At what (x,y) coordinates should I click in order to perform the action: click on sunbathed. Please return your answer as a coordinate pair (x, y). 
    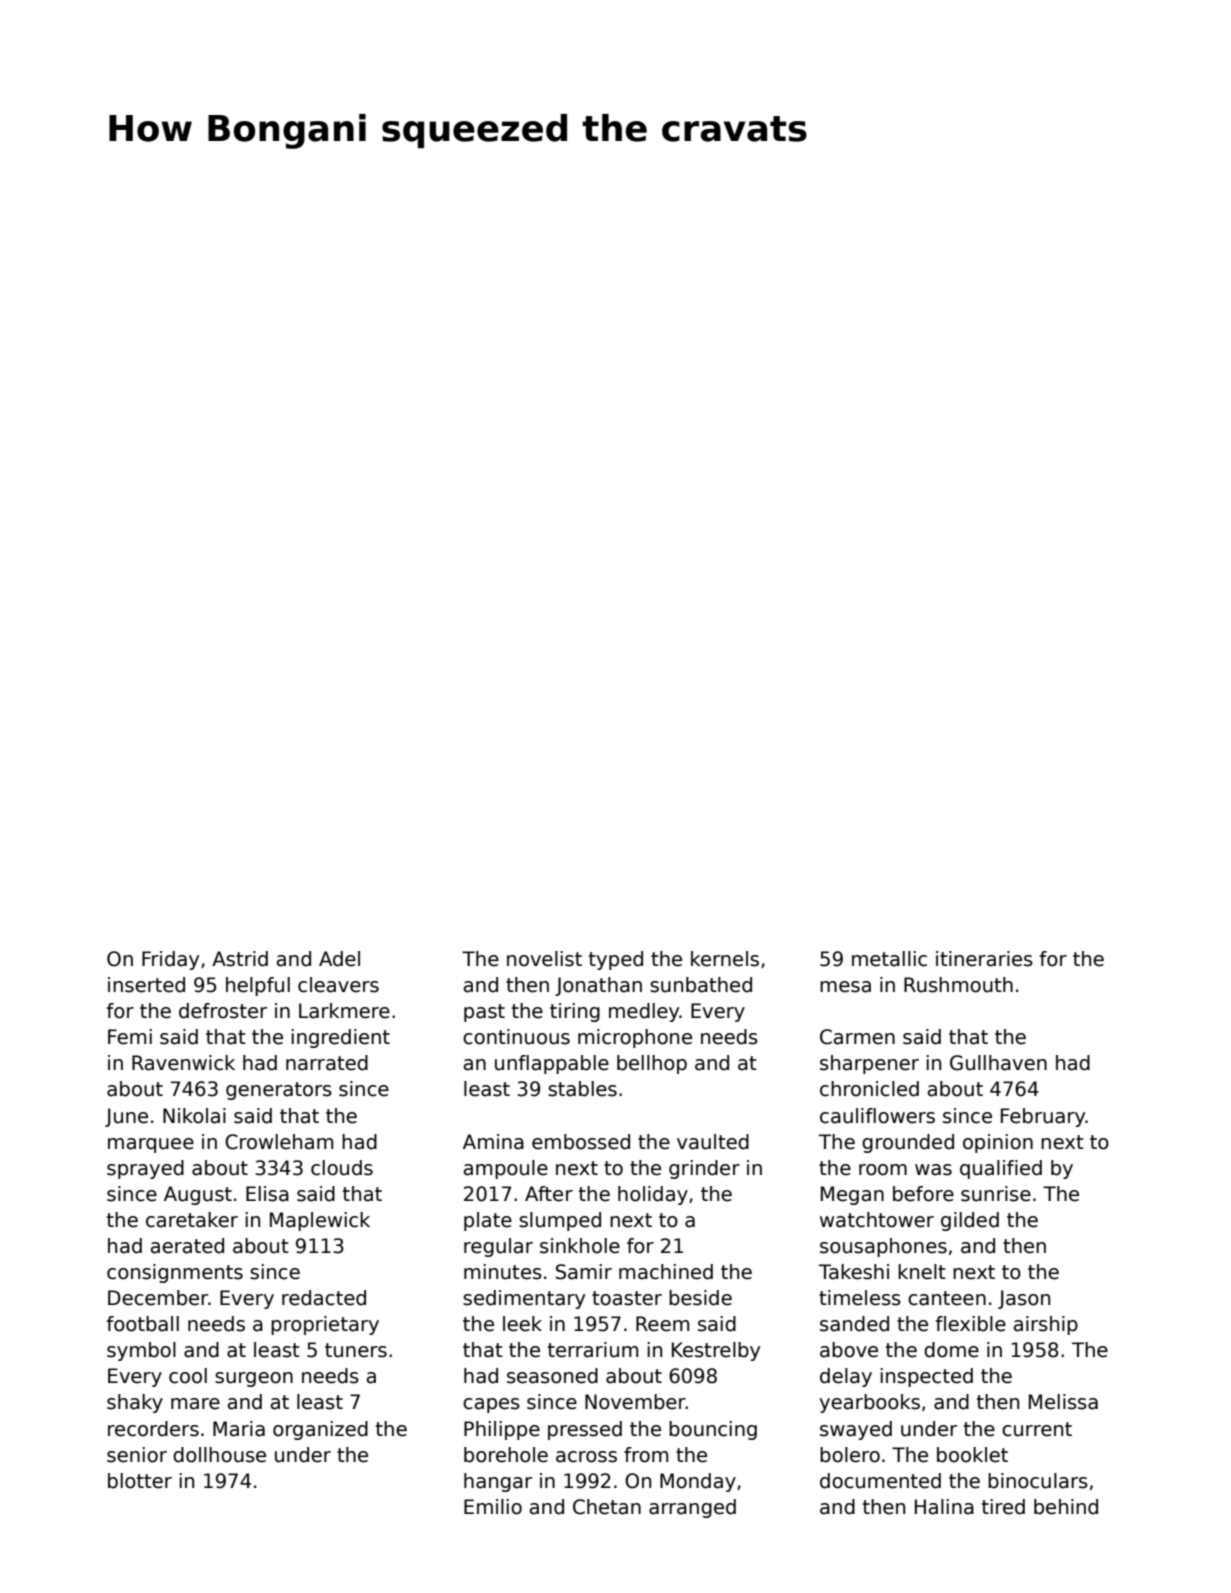
    Looking at the image, I should click on (701, 985).
